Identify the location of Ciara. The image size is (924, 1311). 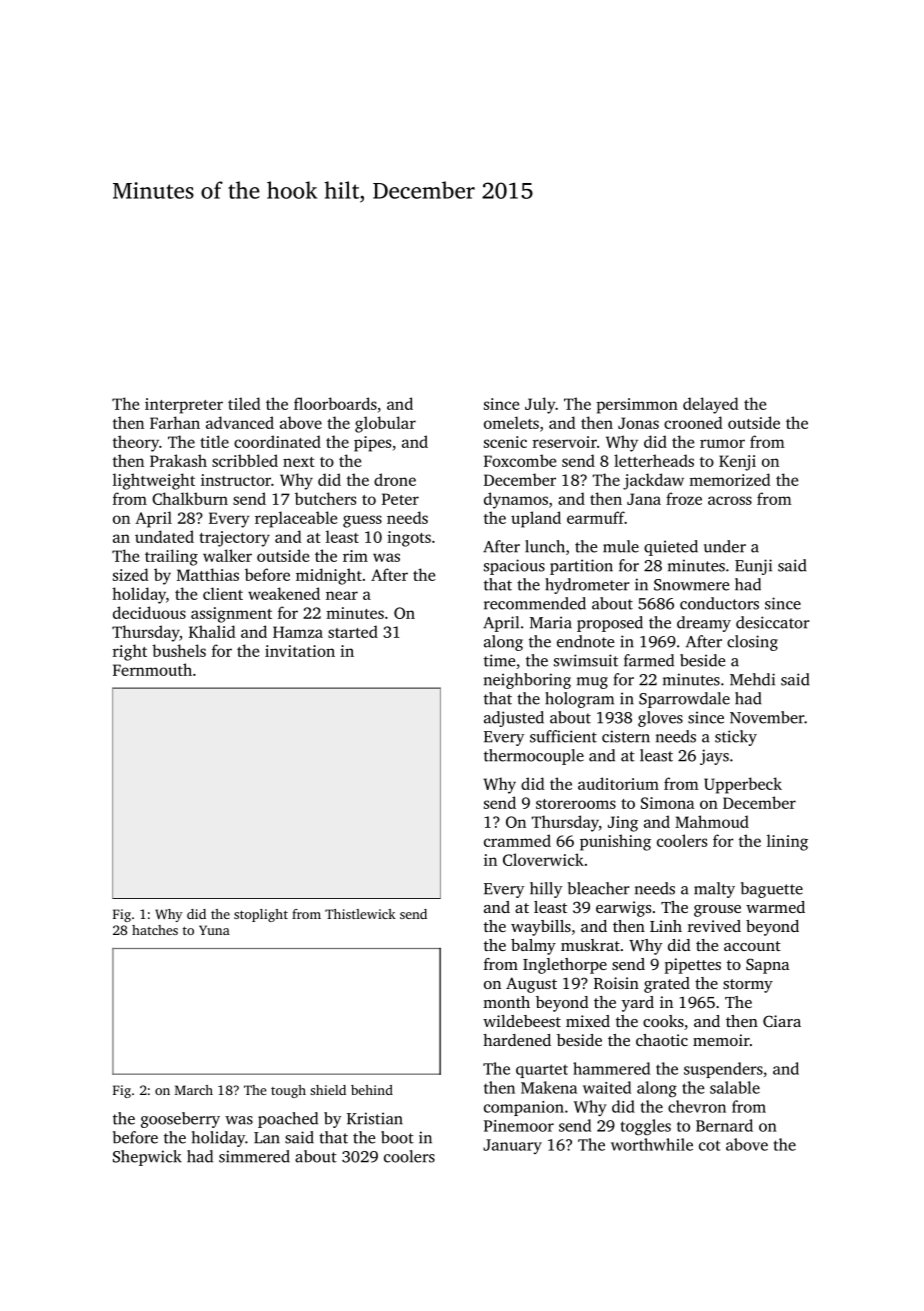
(782, 1021).
